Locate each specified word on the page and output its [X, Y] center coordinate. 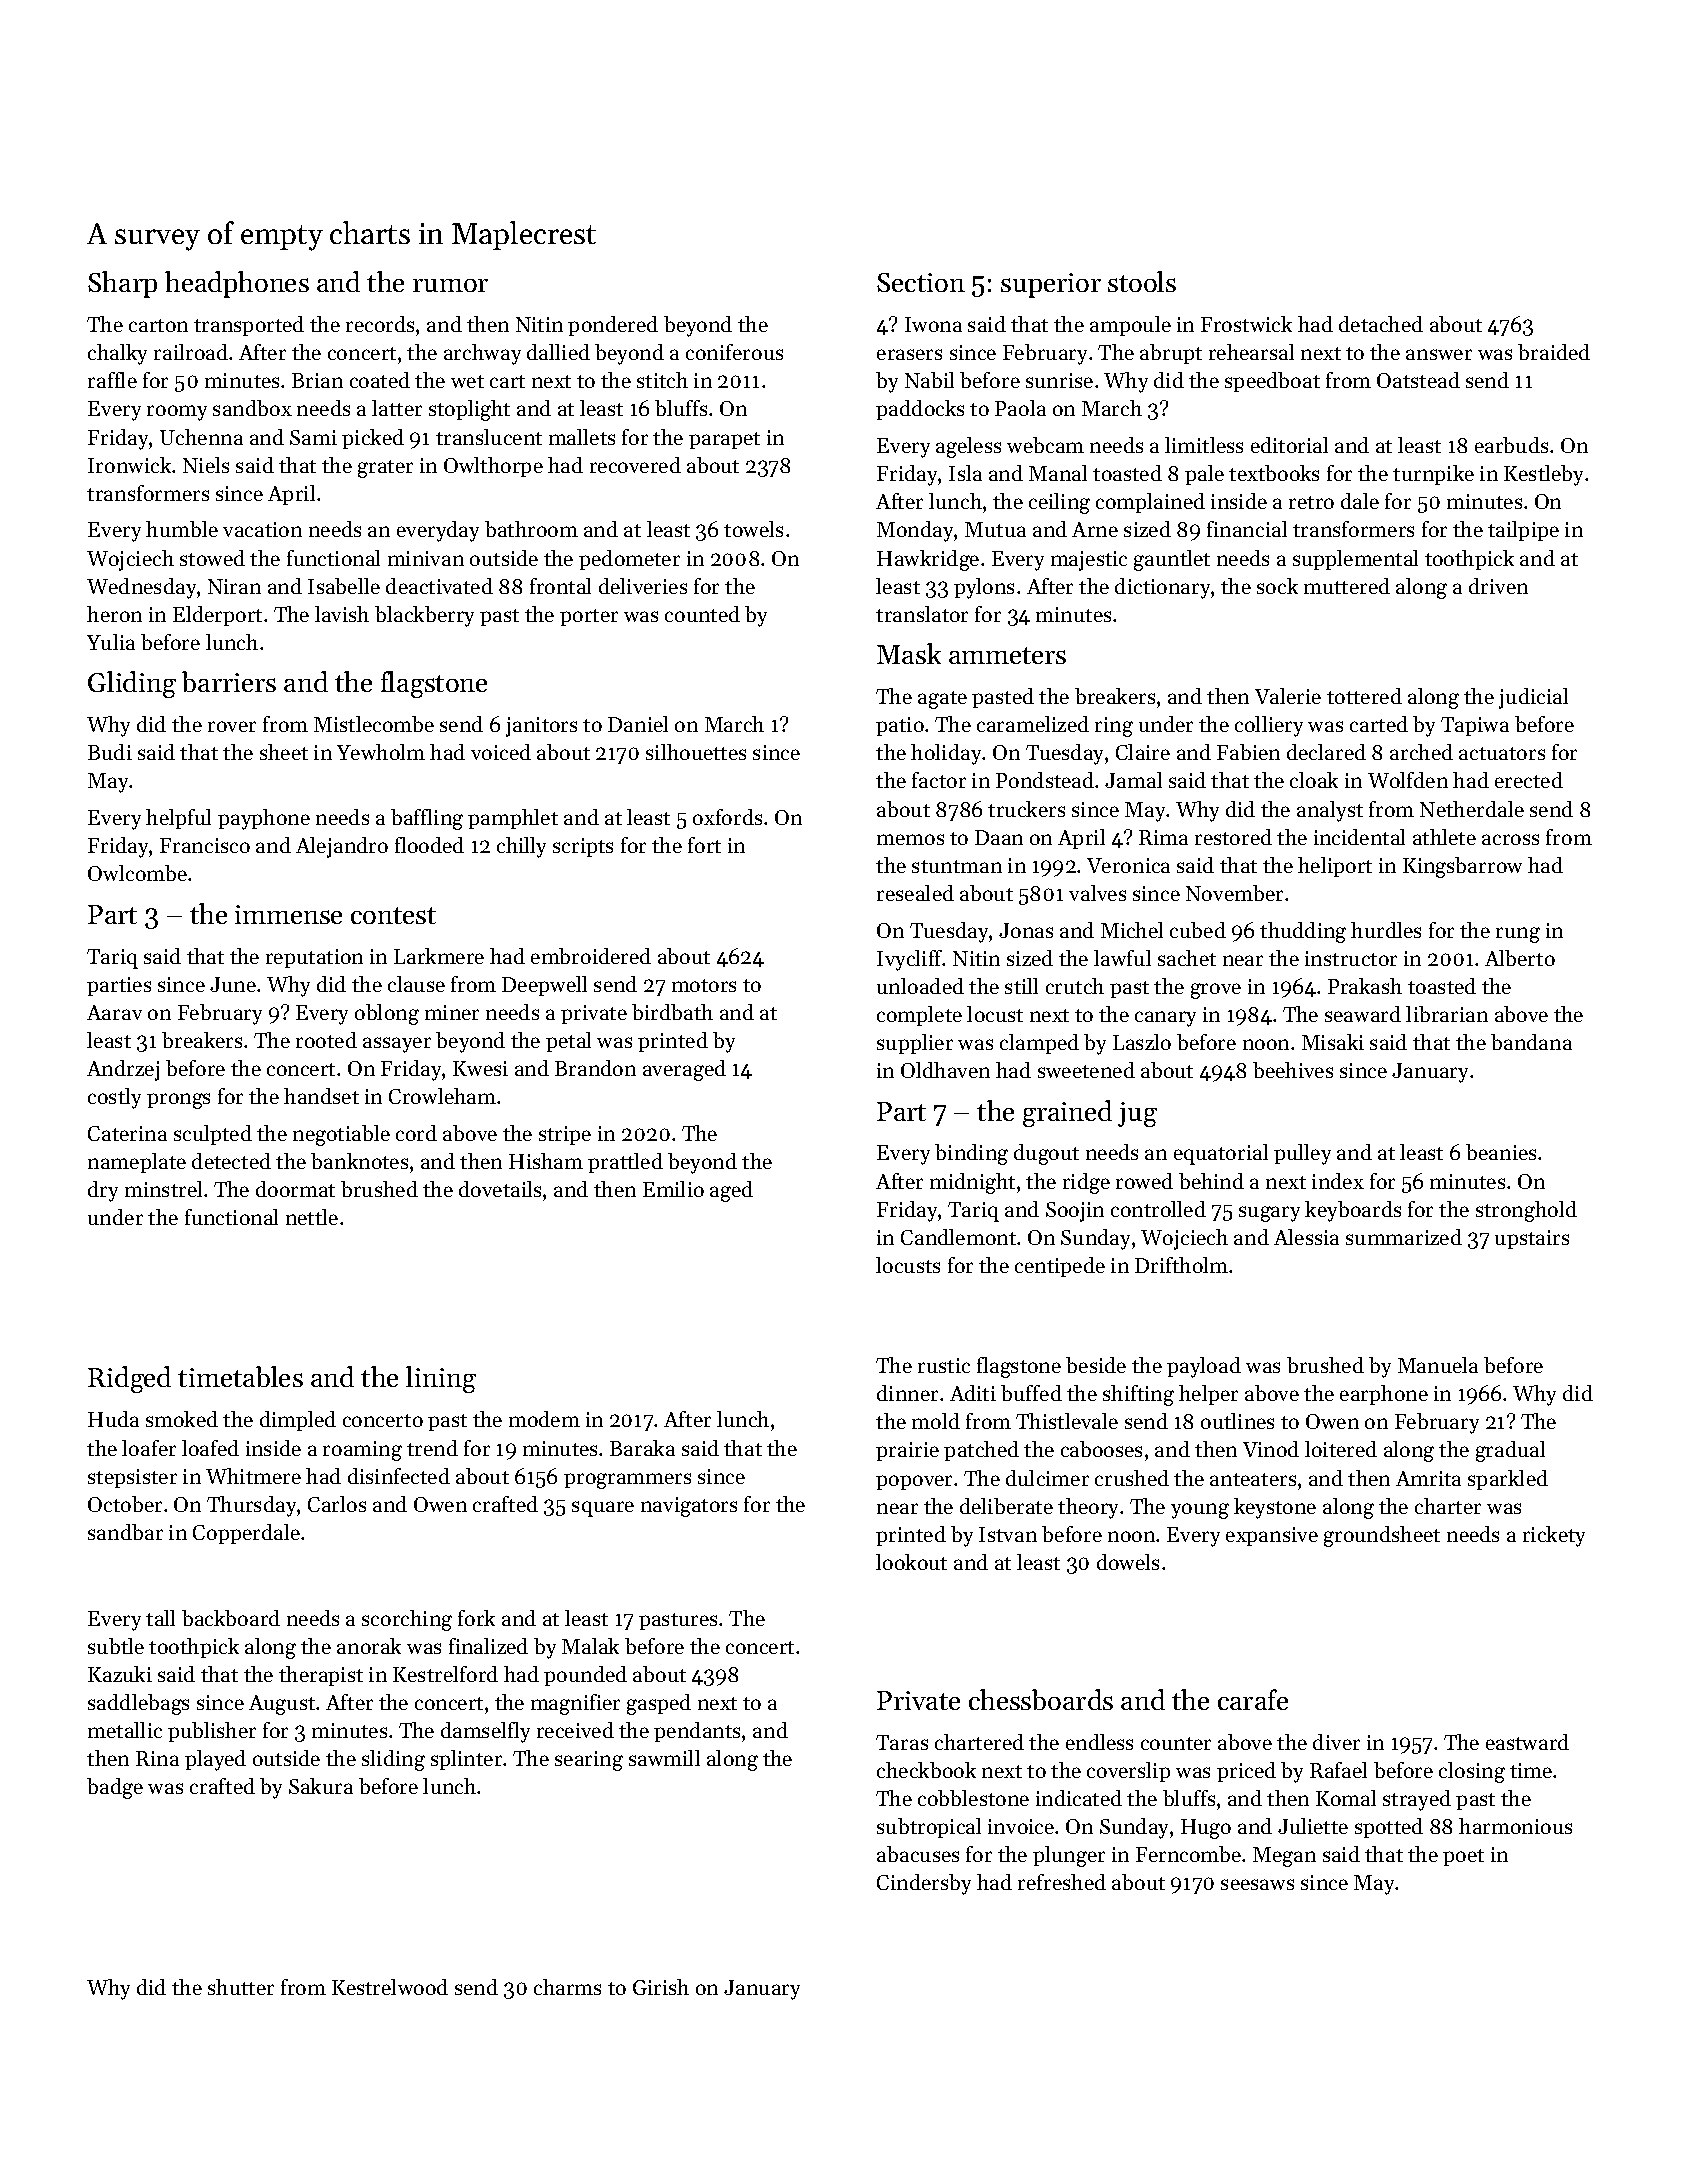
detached [1381, 324]
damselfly [485, 1732]
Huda [113, 1419]
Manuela [1438, 1365]
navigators [689, 1507]
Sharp [122, 284]
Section [921, 282]
